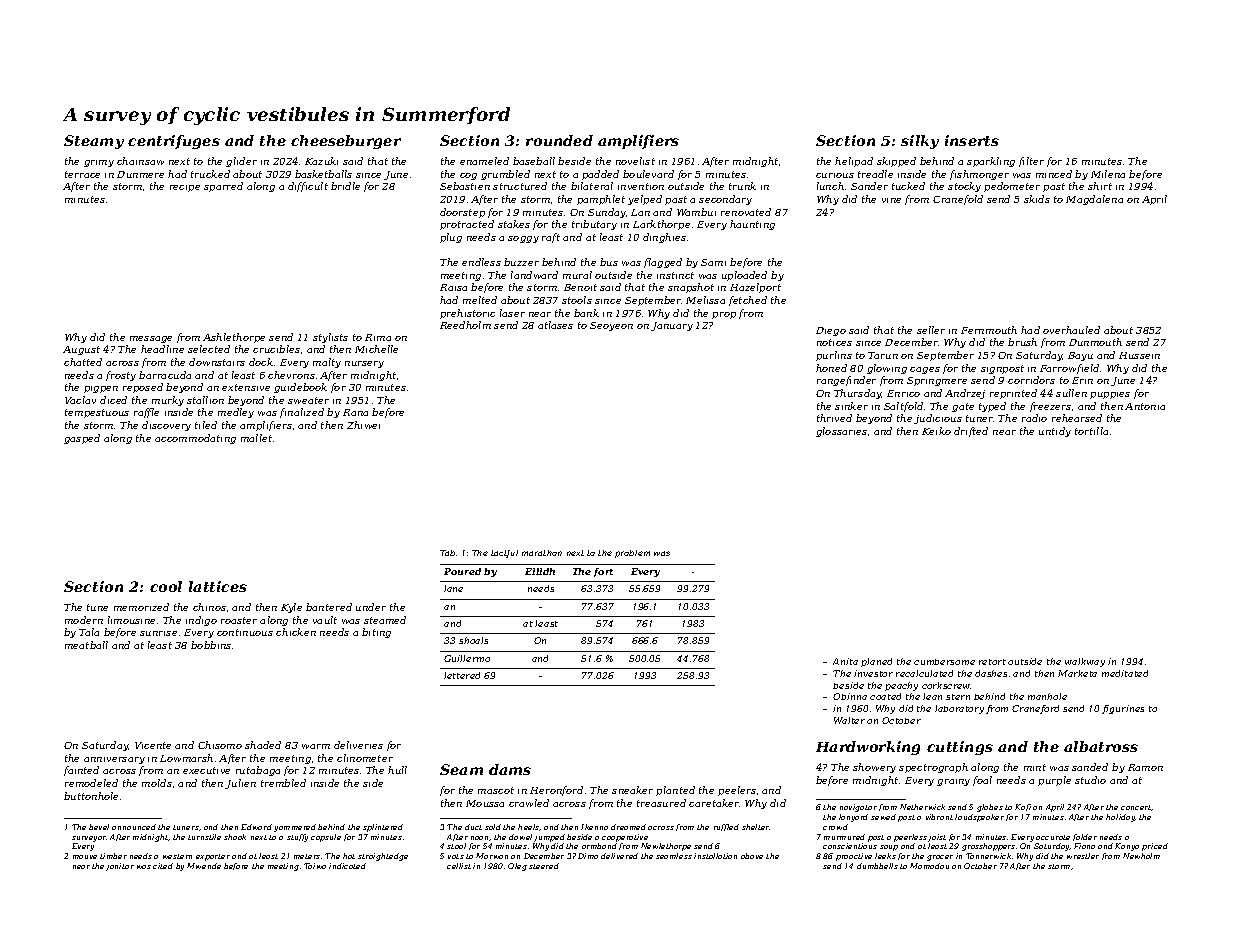  I want to click on recipe, so click(185, 188).
